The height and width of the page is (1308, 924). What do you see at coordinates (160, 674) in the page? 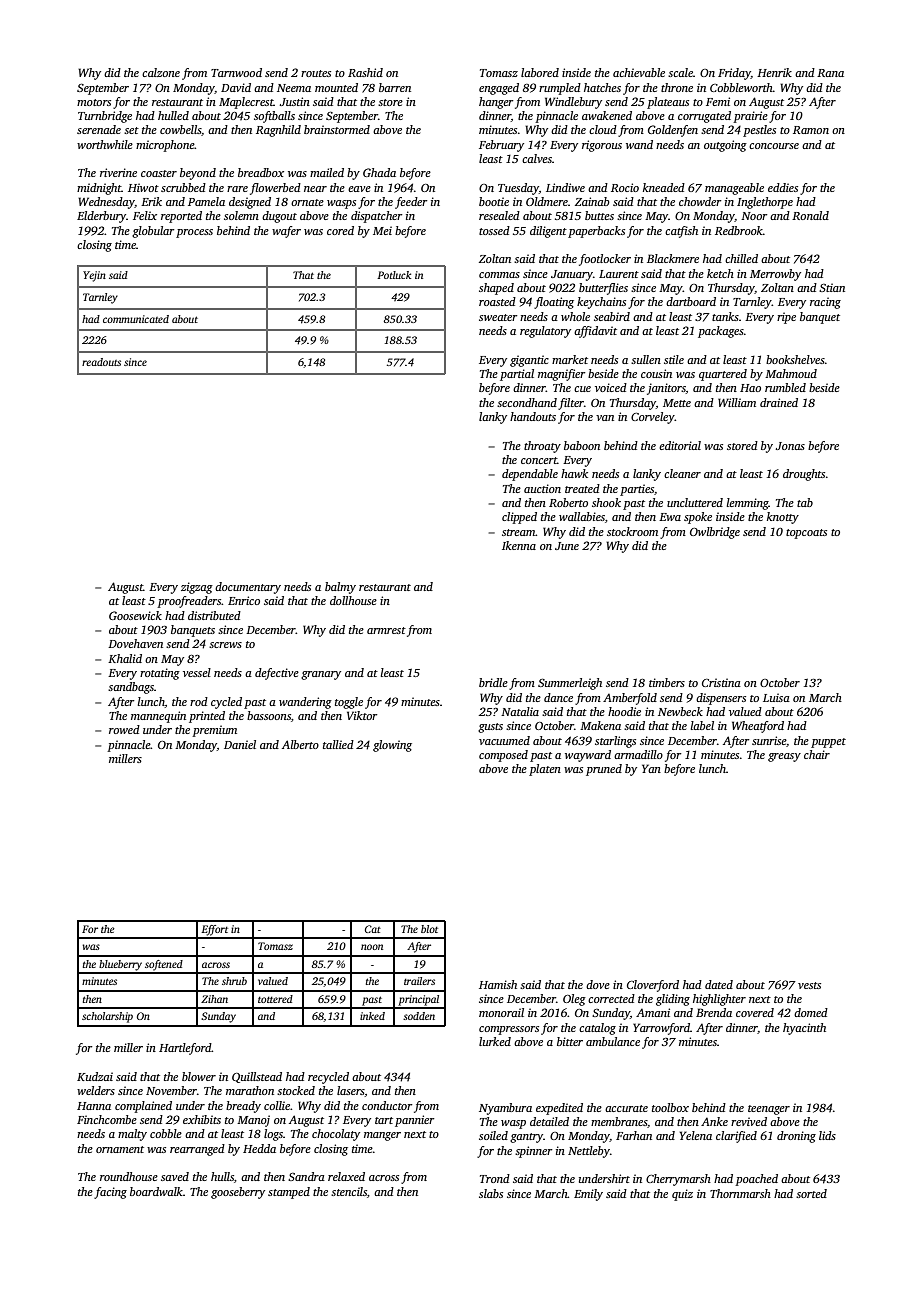
I see `rotating` at bounding box center [160, 674].
